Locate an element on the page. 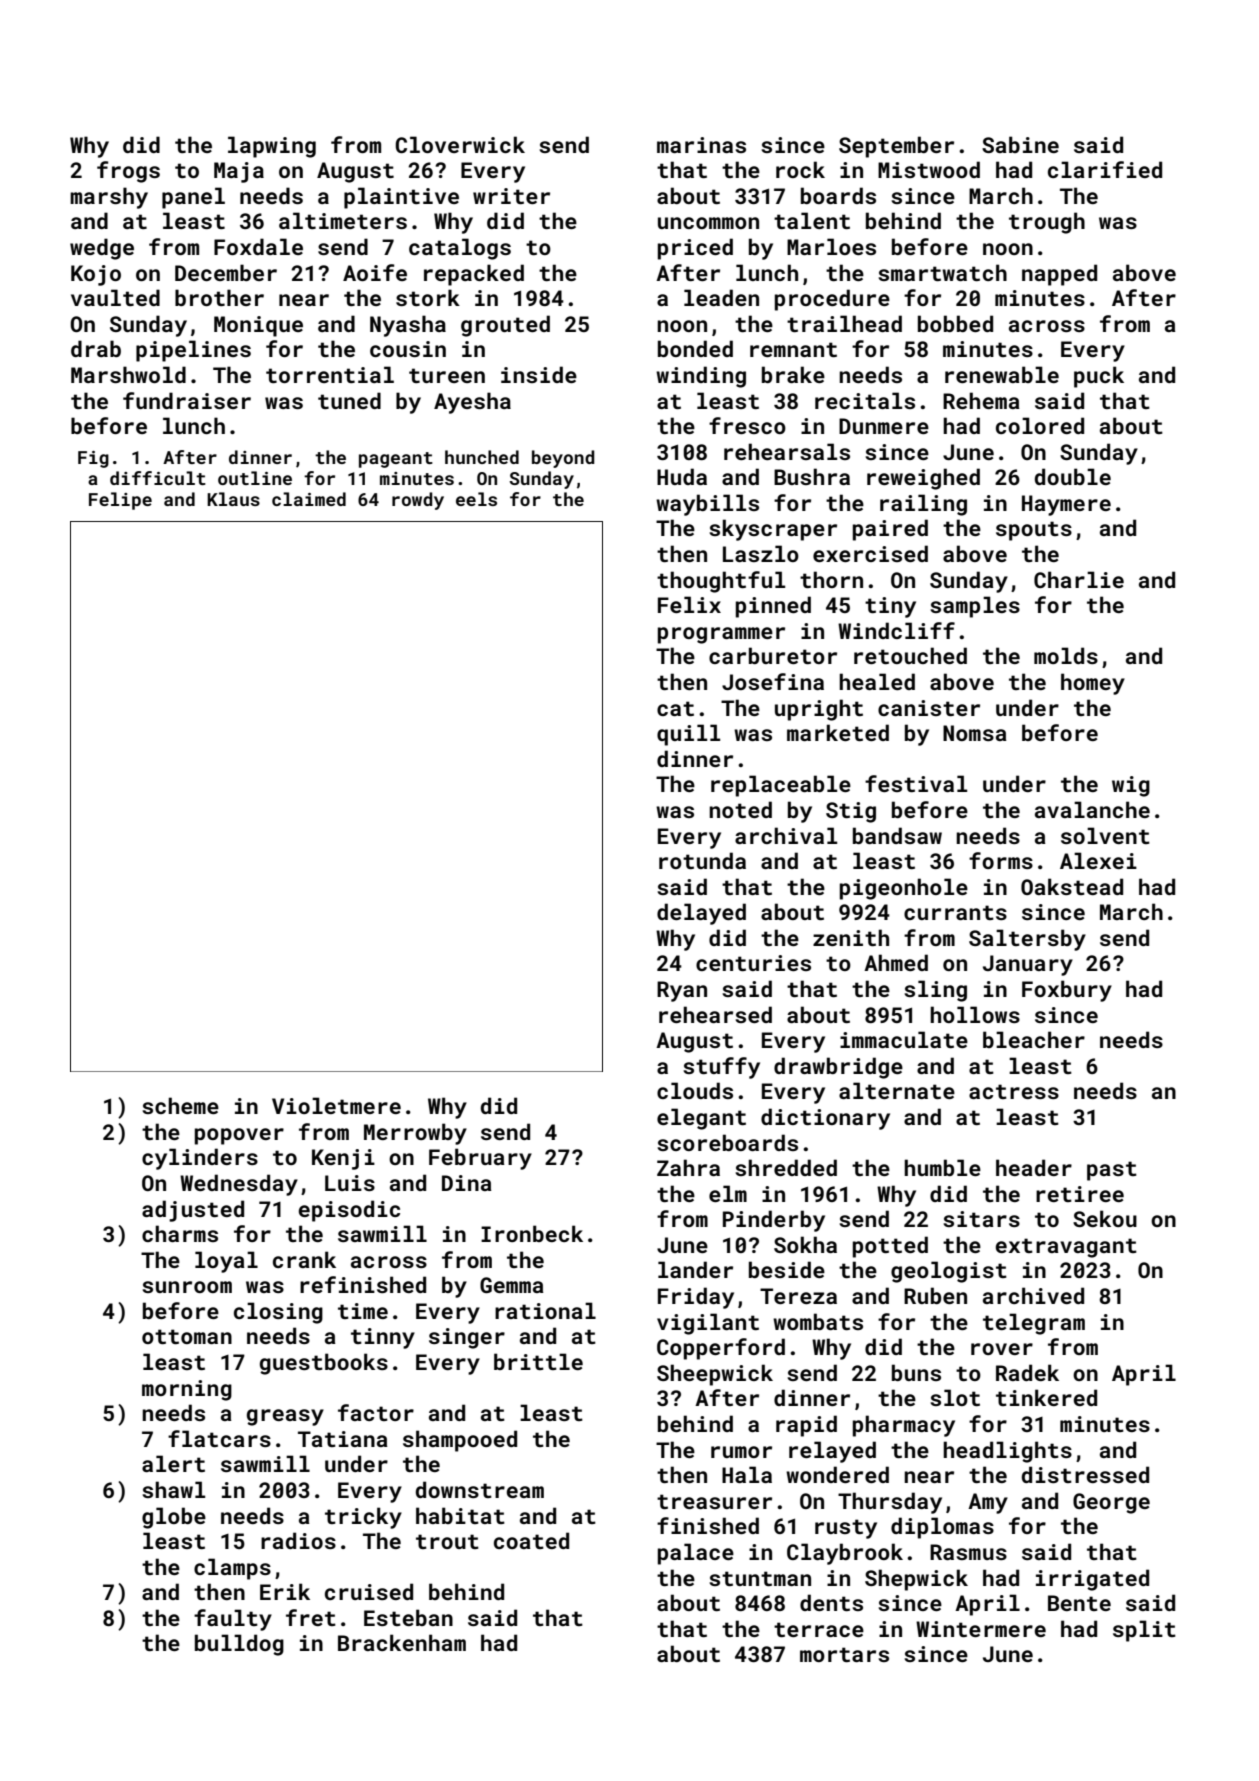  Shepwick is located at coordinates (916, 1580).
